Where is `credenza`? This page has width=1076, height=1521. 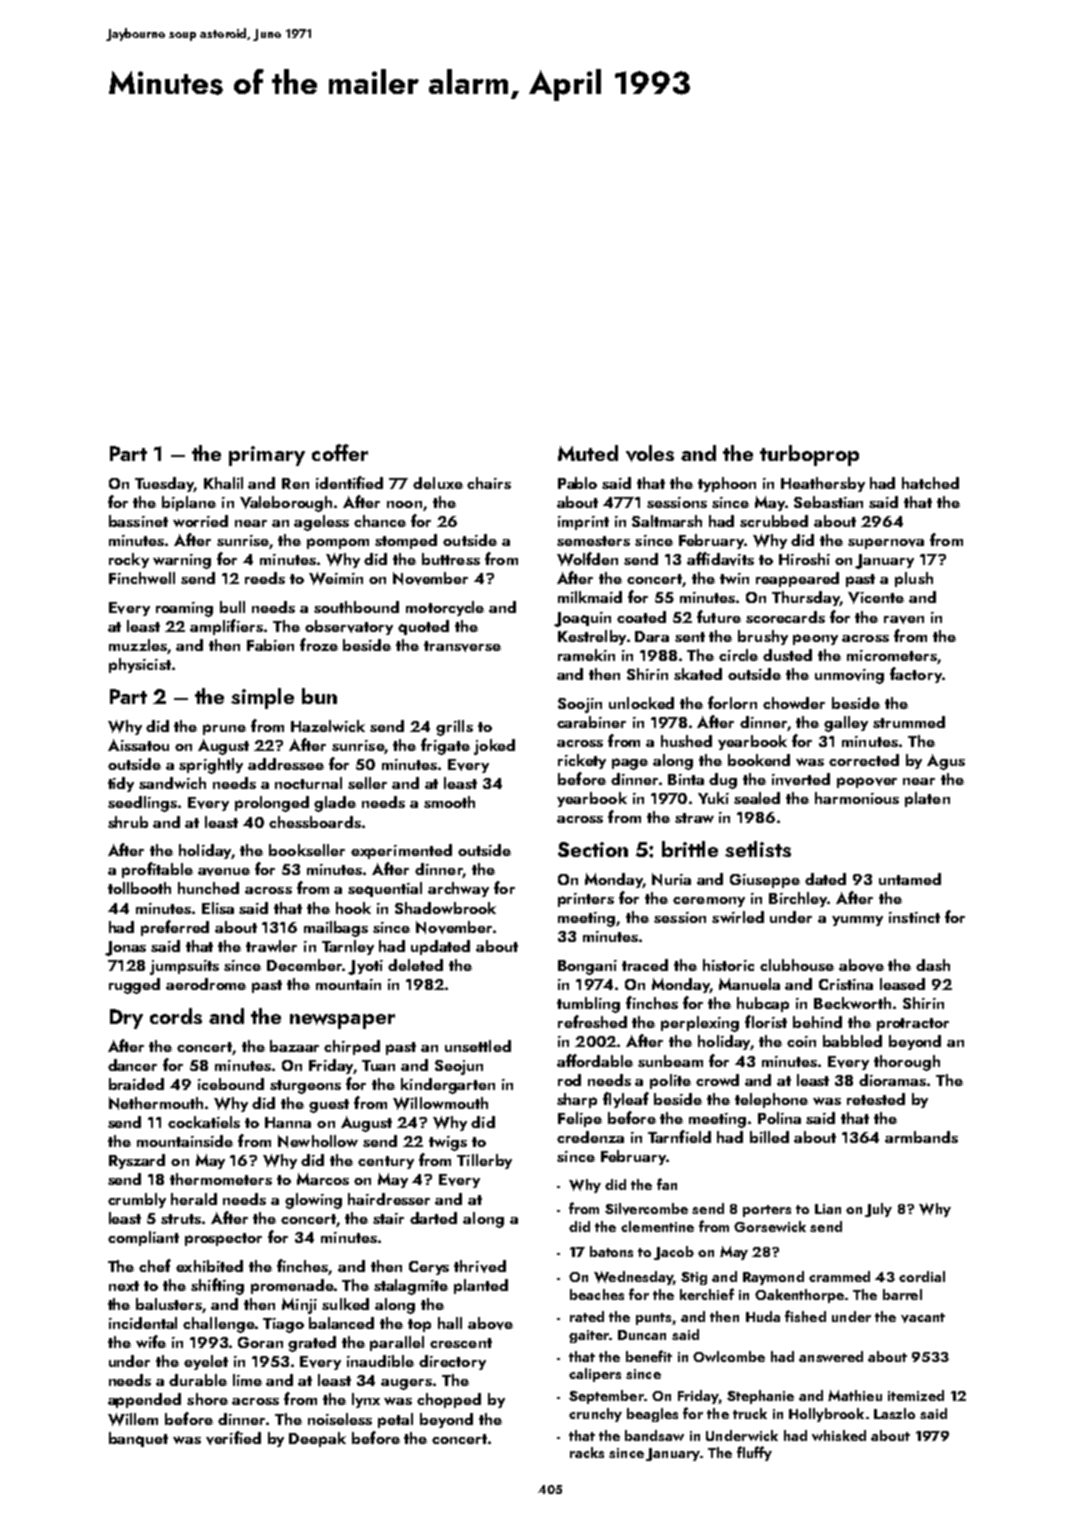 credenza is located at coordinates (590, 1137).
